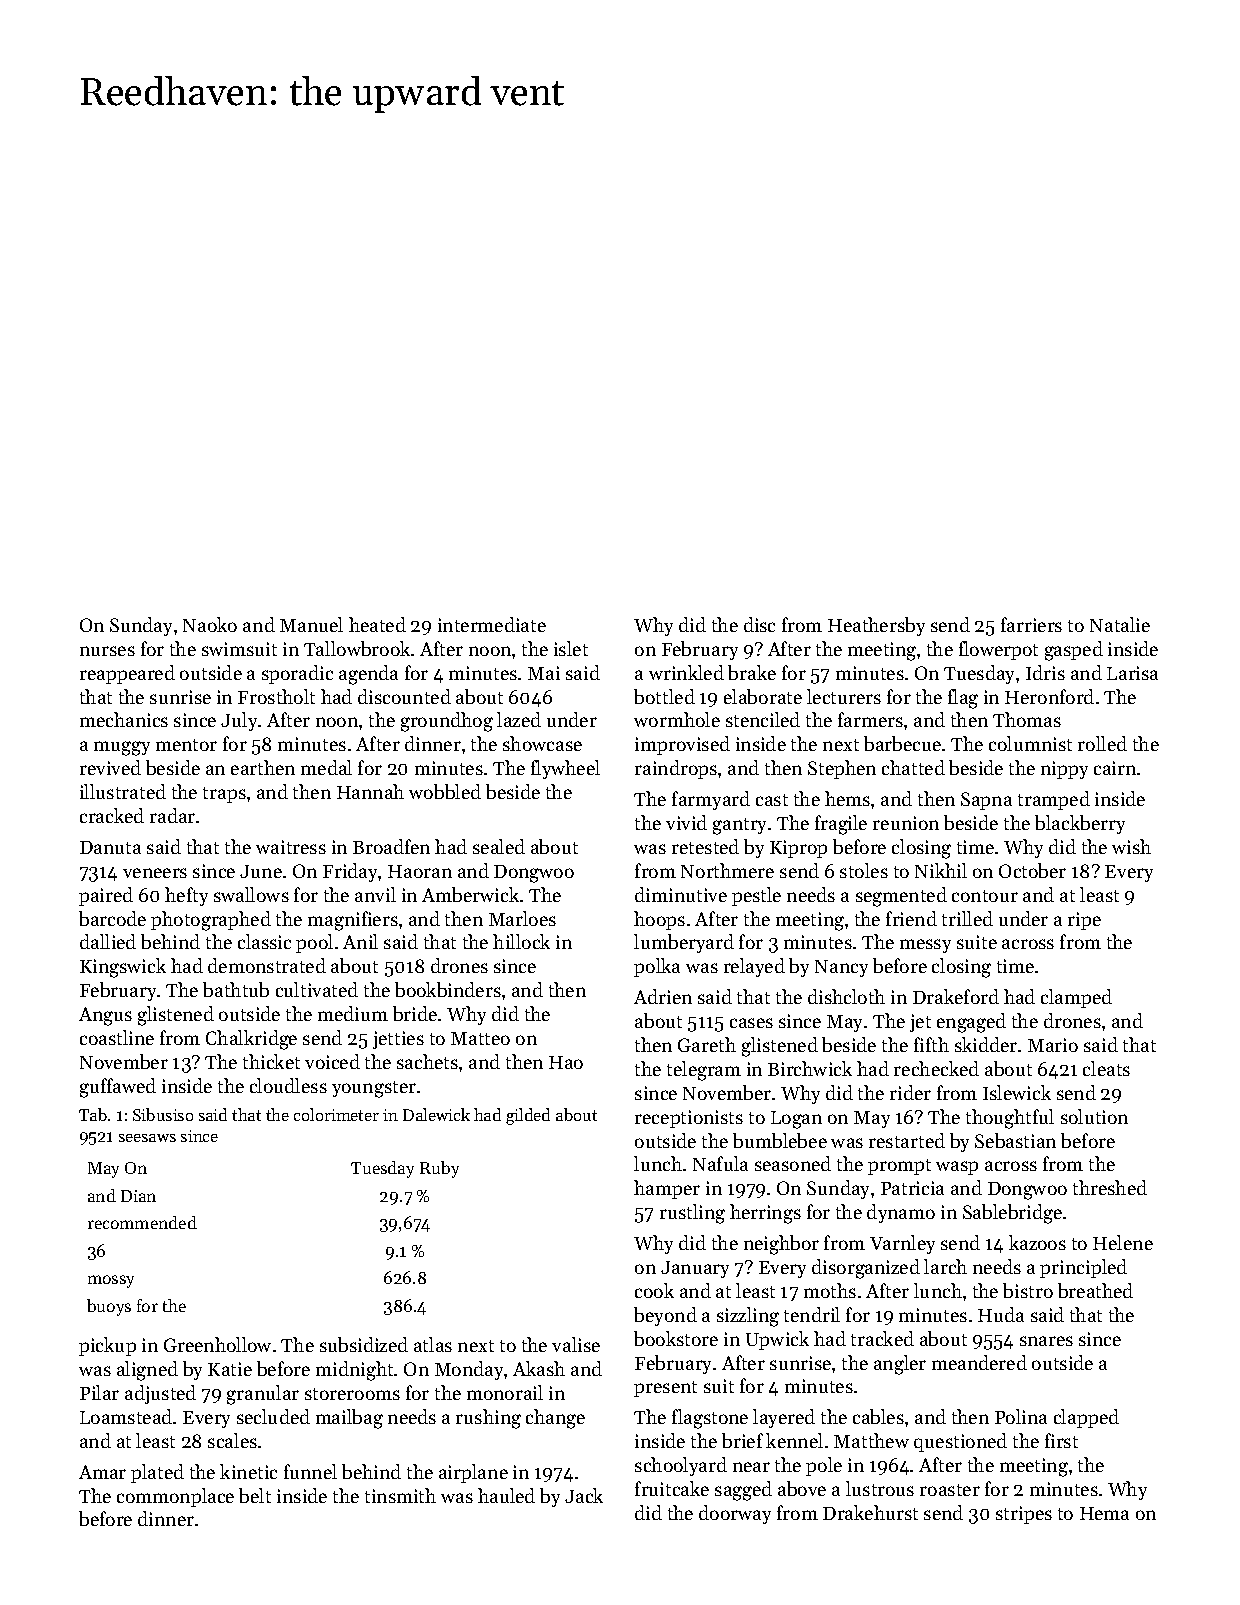  I want to click on hamper, so click(667, 1189).
